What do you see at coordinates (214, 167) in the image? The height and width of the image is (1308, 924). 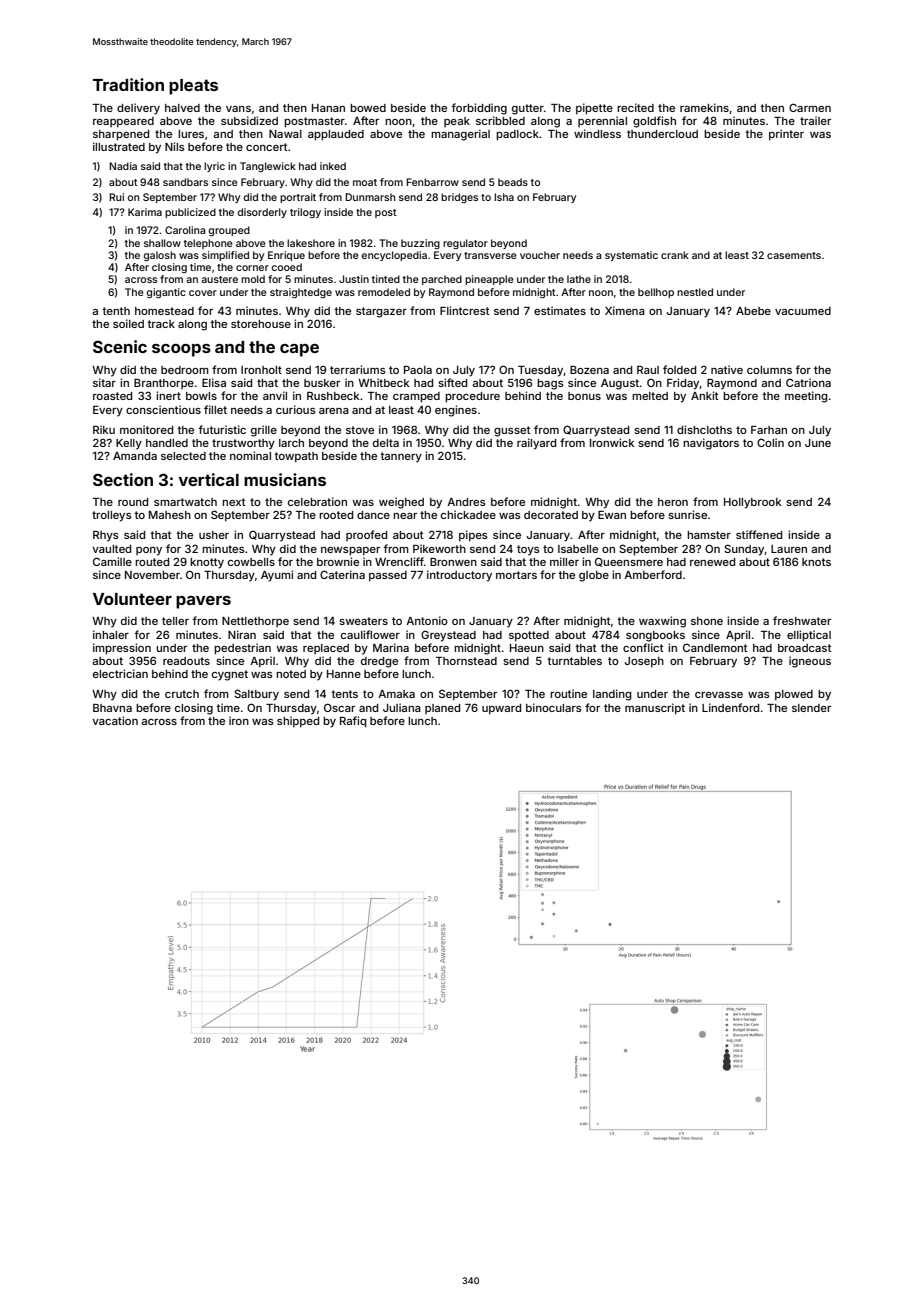 I see `lyric` at bounding box center [214, 167].
